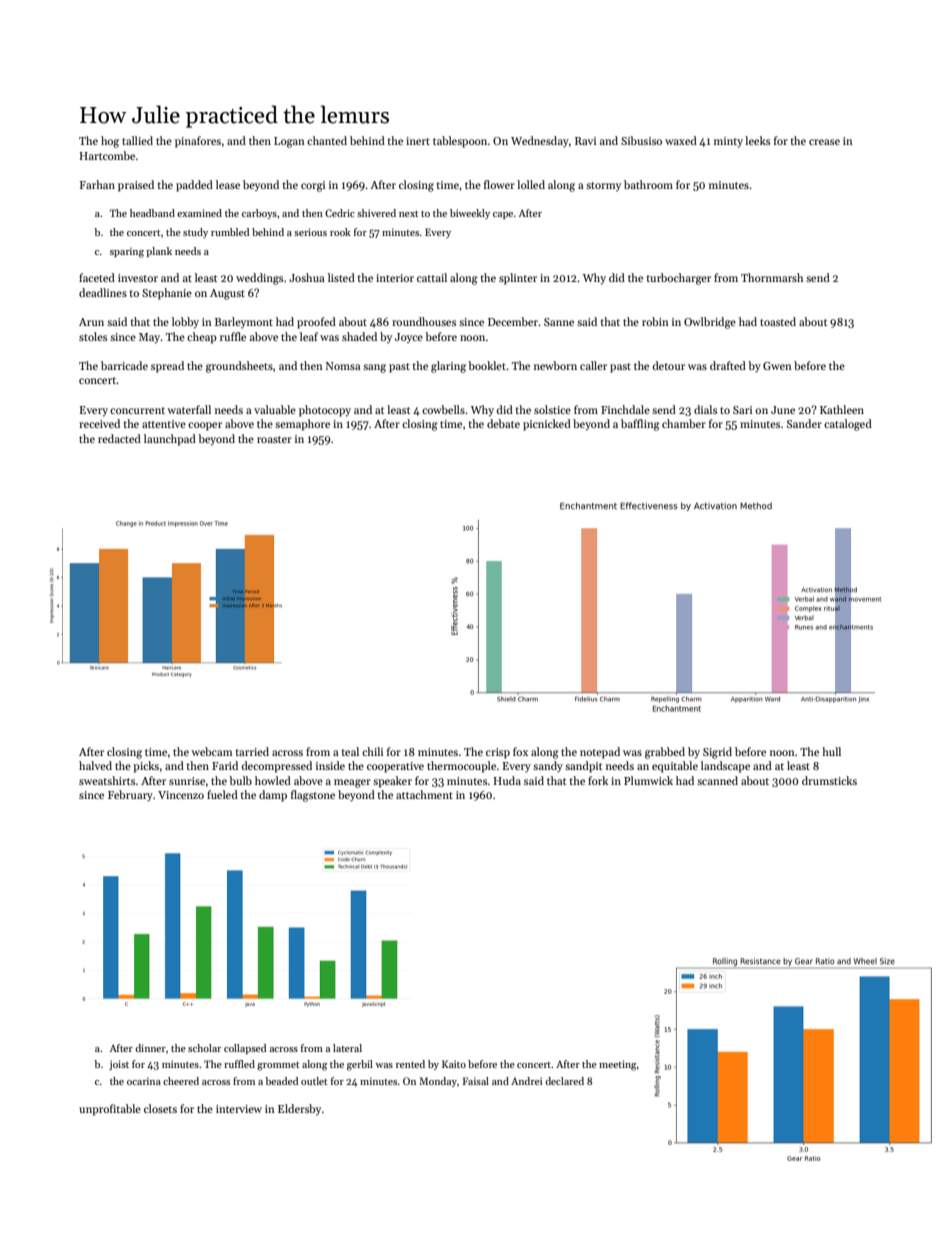 This document has height=1233, width=952. Describe the element at coordinates (160, 1108) in the document. I see `closets` at that location.
